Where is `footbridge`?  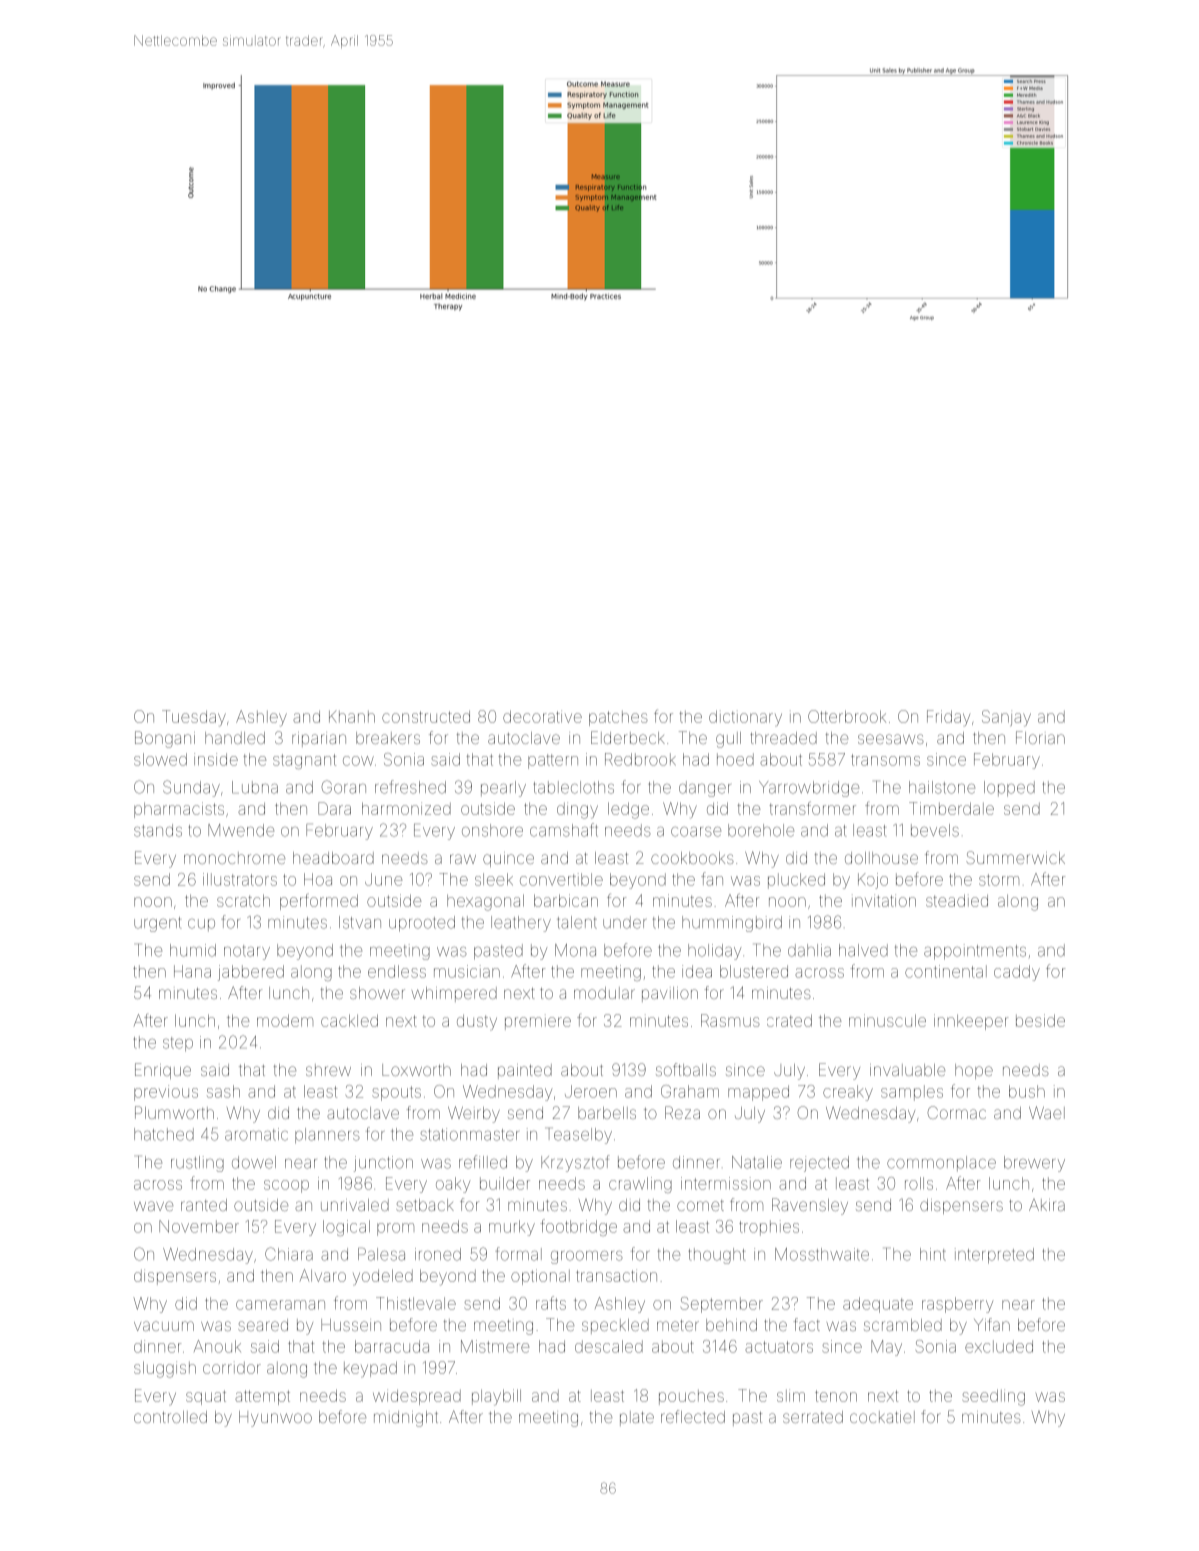
footbridge is located at coordinates (578, 1227).
